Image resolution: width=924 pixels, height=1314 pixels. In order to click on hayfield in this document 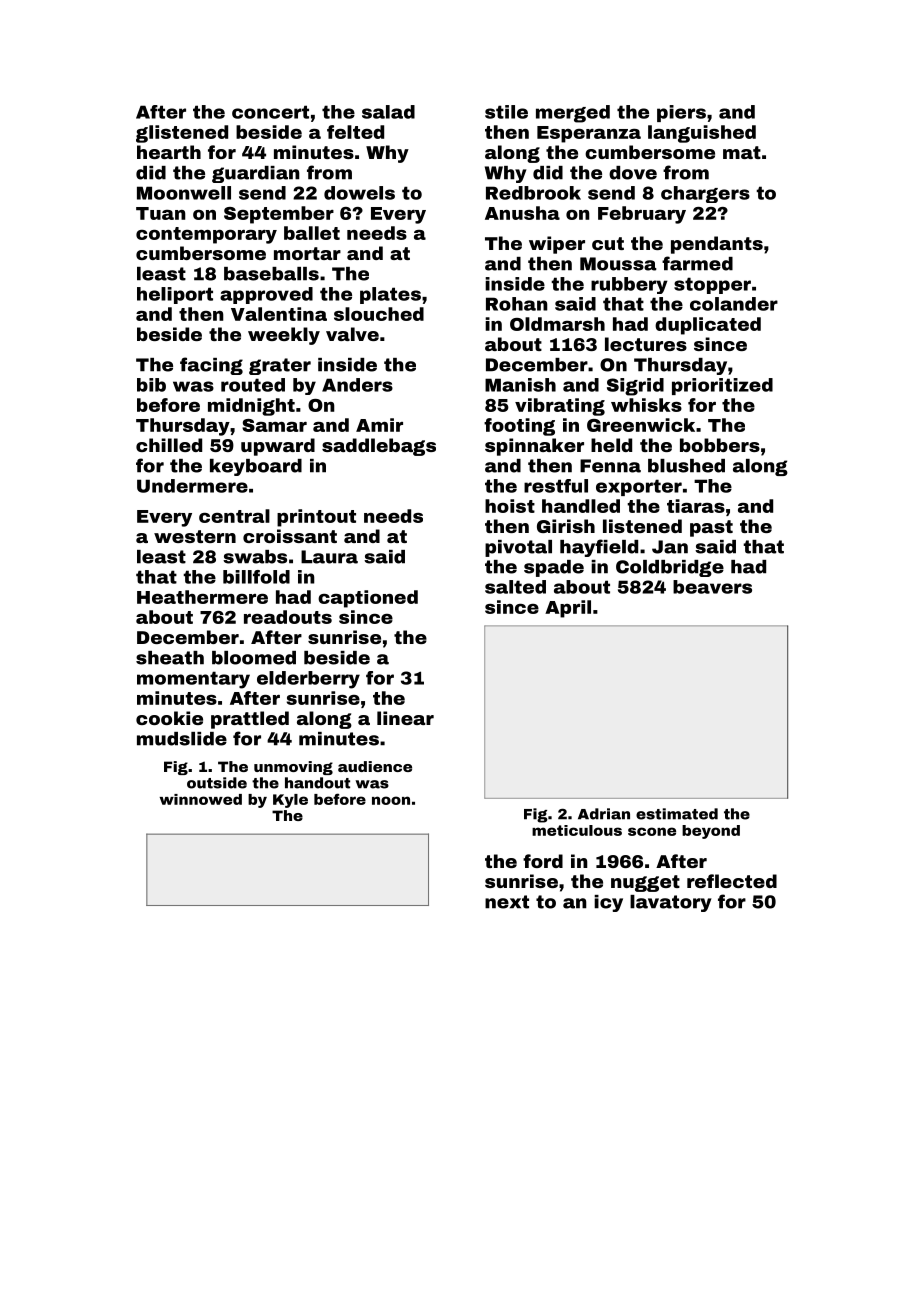, I will do `click(599, 548)`.
